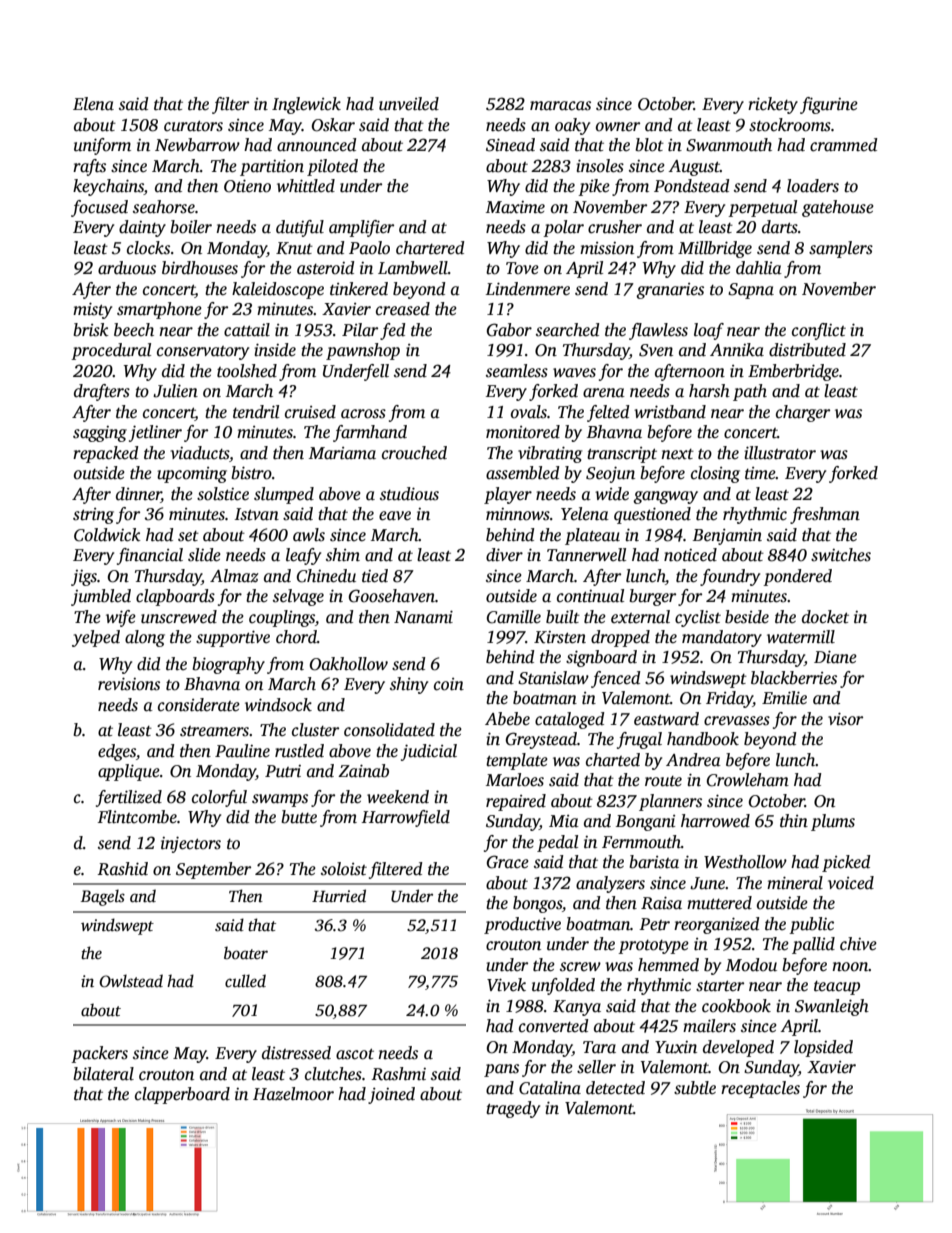 This document has height=1233, width=952. Describe the element at coordinates (142, 228) in the document. I see `dainty` at that location.
